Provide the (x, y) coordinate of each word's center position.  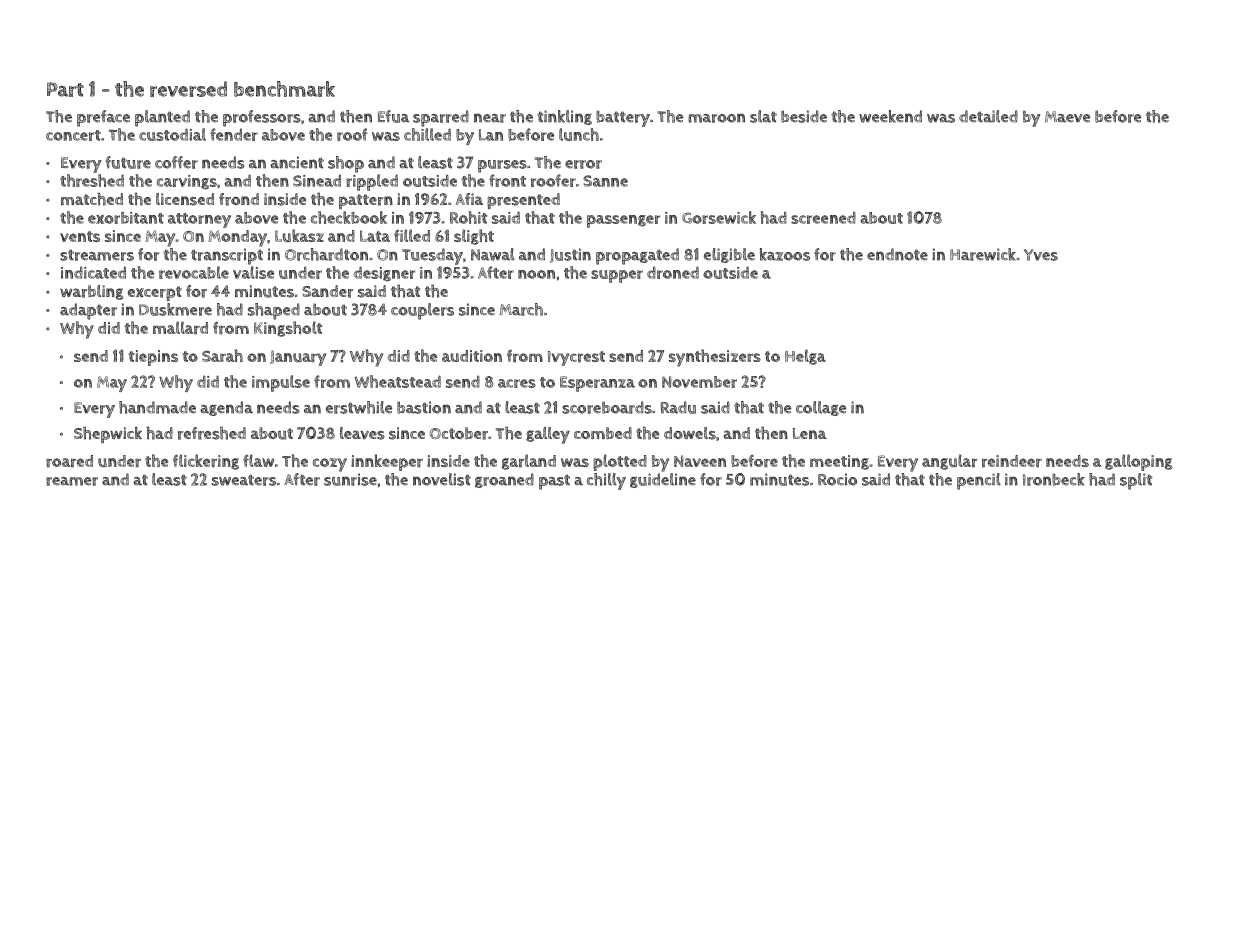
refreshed (212, 433)
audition (472, 356)
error (583, 164)
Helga (805, 357)
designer (384, 274)
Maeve (1067, 117)
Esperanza (597, 384)
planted (162, 118)
